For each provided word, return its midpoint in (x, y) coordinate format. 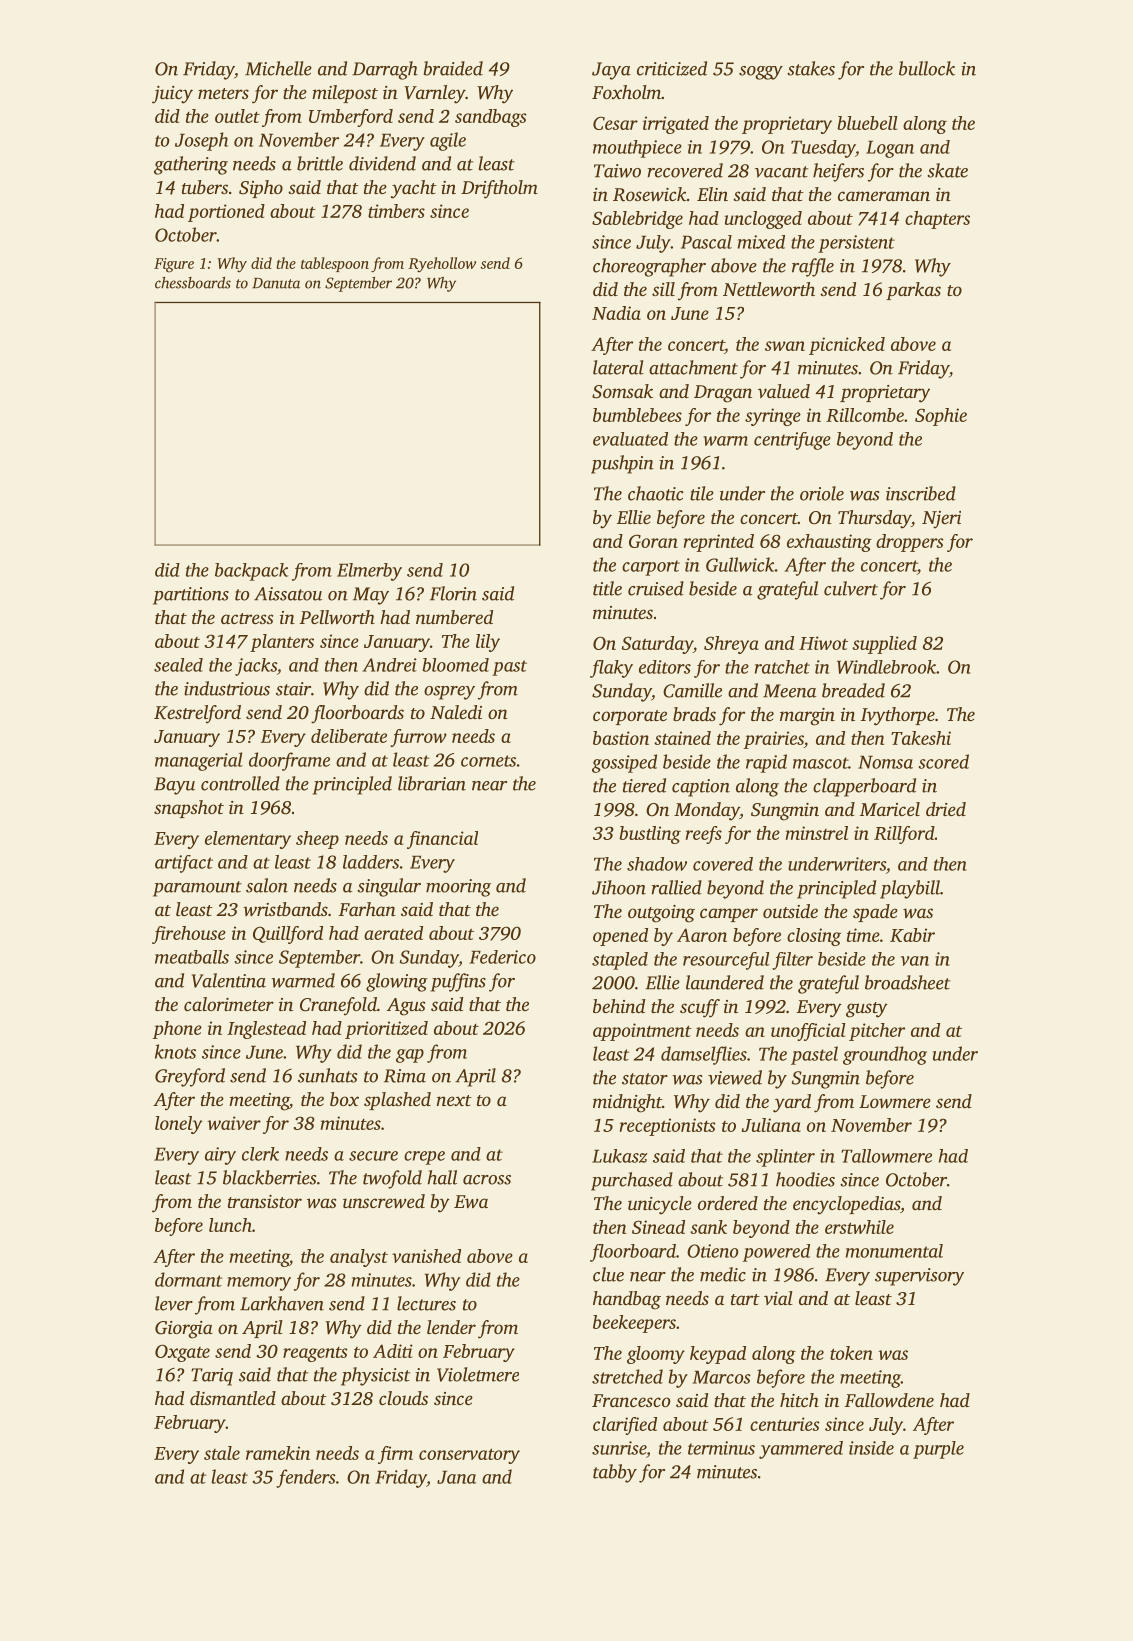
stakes (811, 68)
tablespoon (335, 264)
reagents (315, 1354)
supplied (884, 645)
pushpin (622, 464)
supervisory (919, 1277)
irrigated (676, 125)
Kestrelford (197, 714)
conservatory (469, 1456)
